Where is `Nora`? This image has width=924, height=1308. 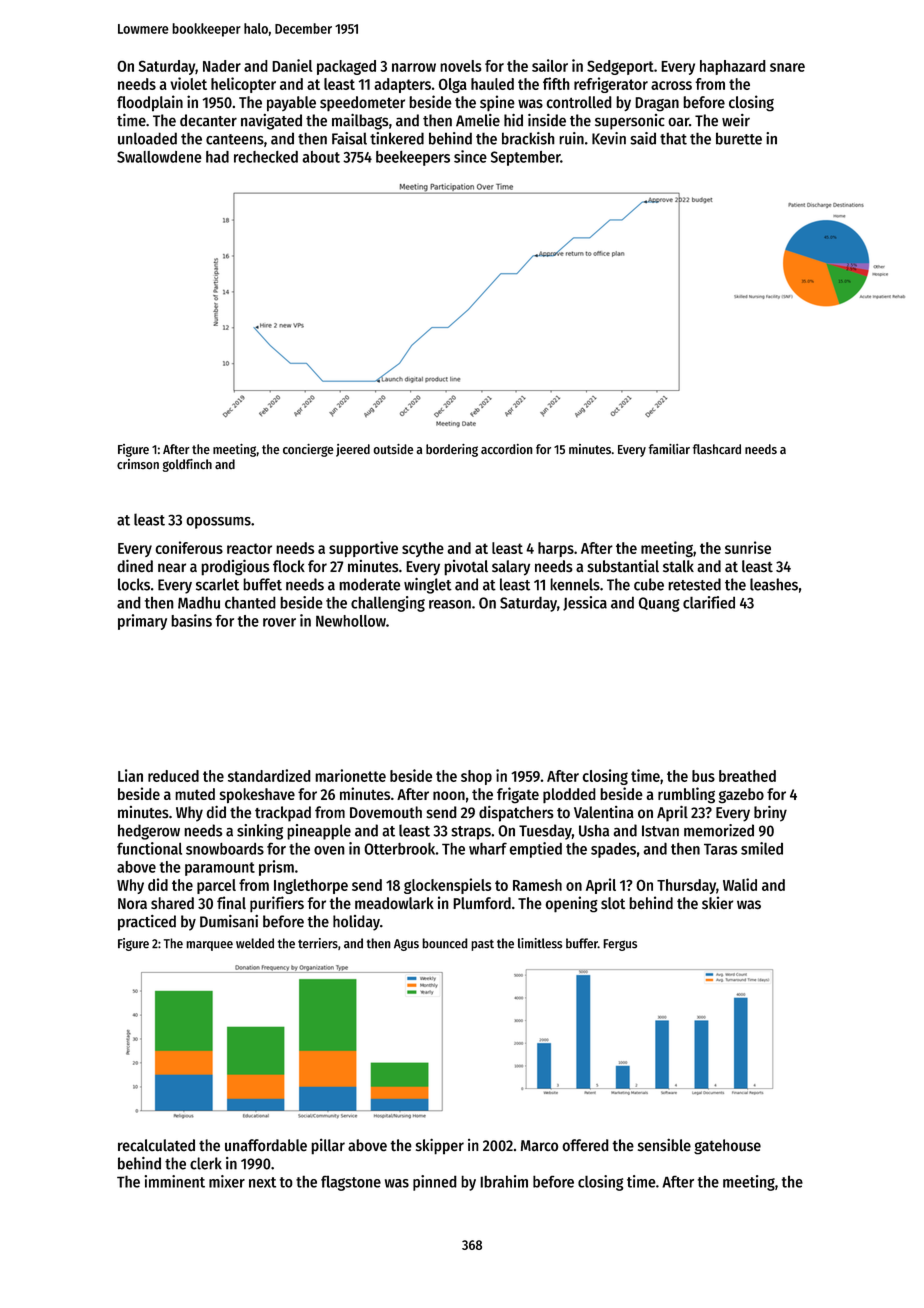 Nora is located at coordinates (132, 903).
